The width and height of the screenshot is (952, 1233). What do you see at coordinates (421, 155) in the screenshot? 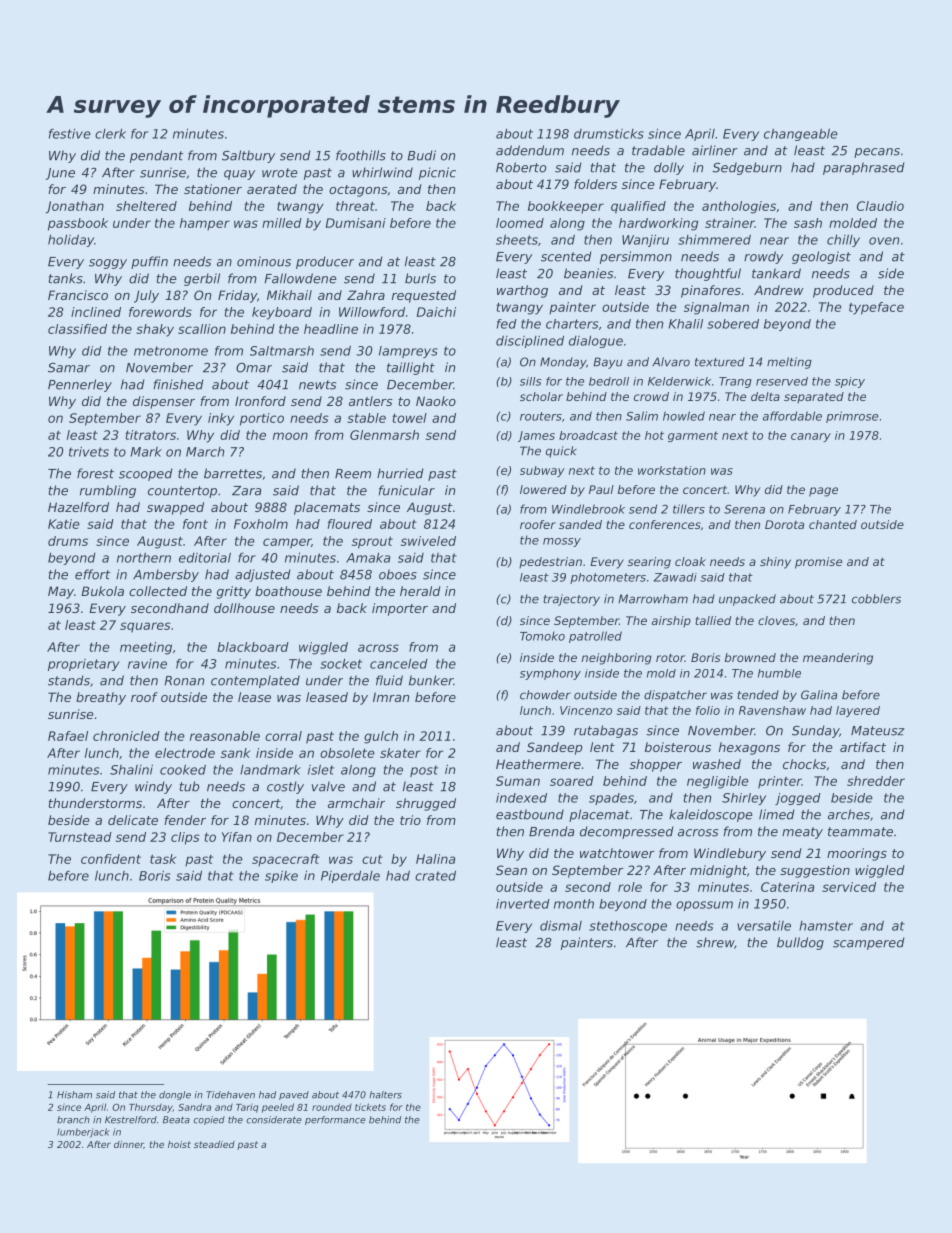
I see `Budi` at bounding box center [421, 155].
